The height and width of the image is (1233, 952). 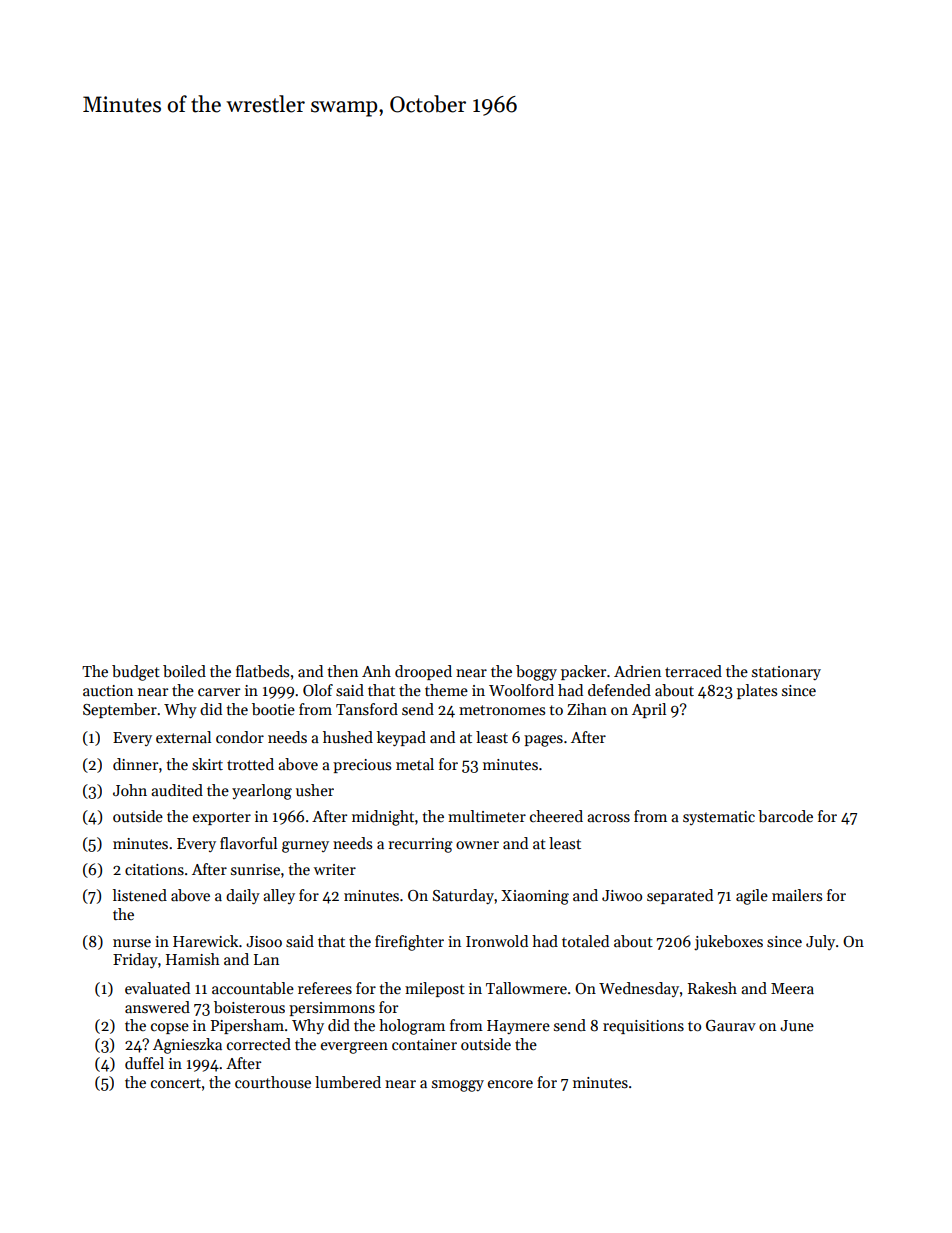 What do you see at coordinates (535, 897) in the image?
I see `Xiaoming` at bounding box center [535, 897].
